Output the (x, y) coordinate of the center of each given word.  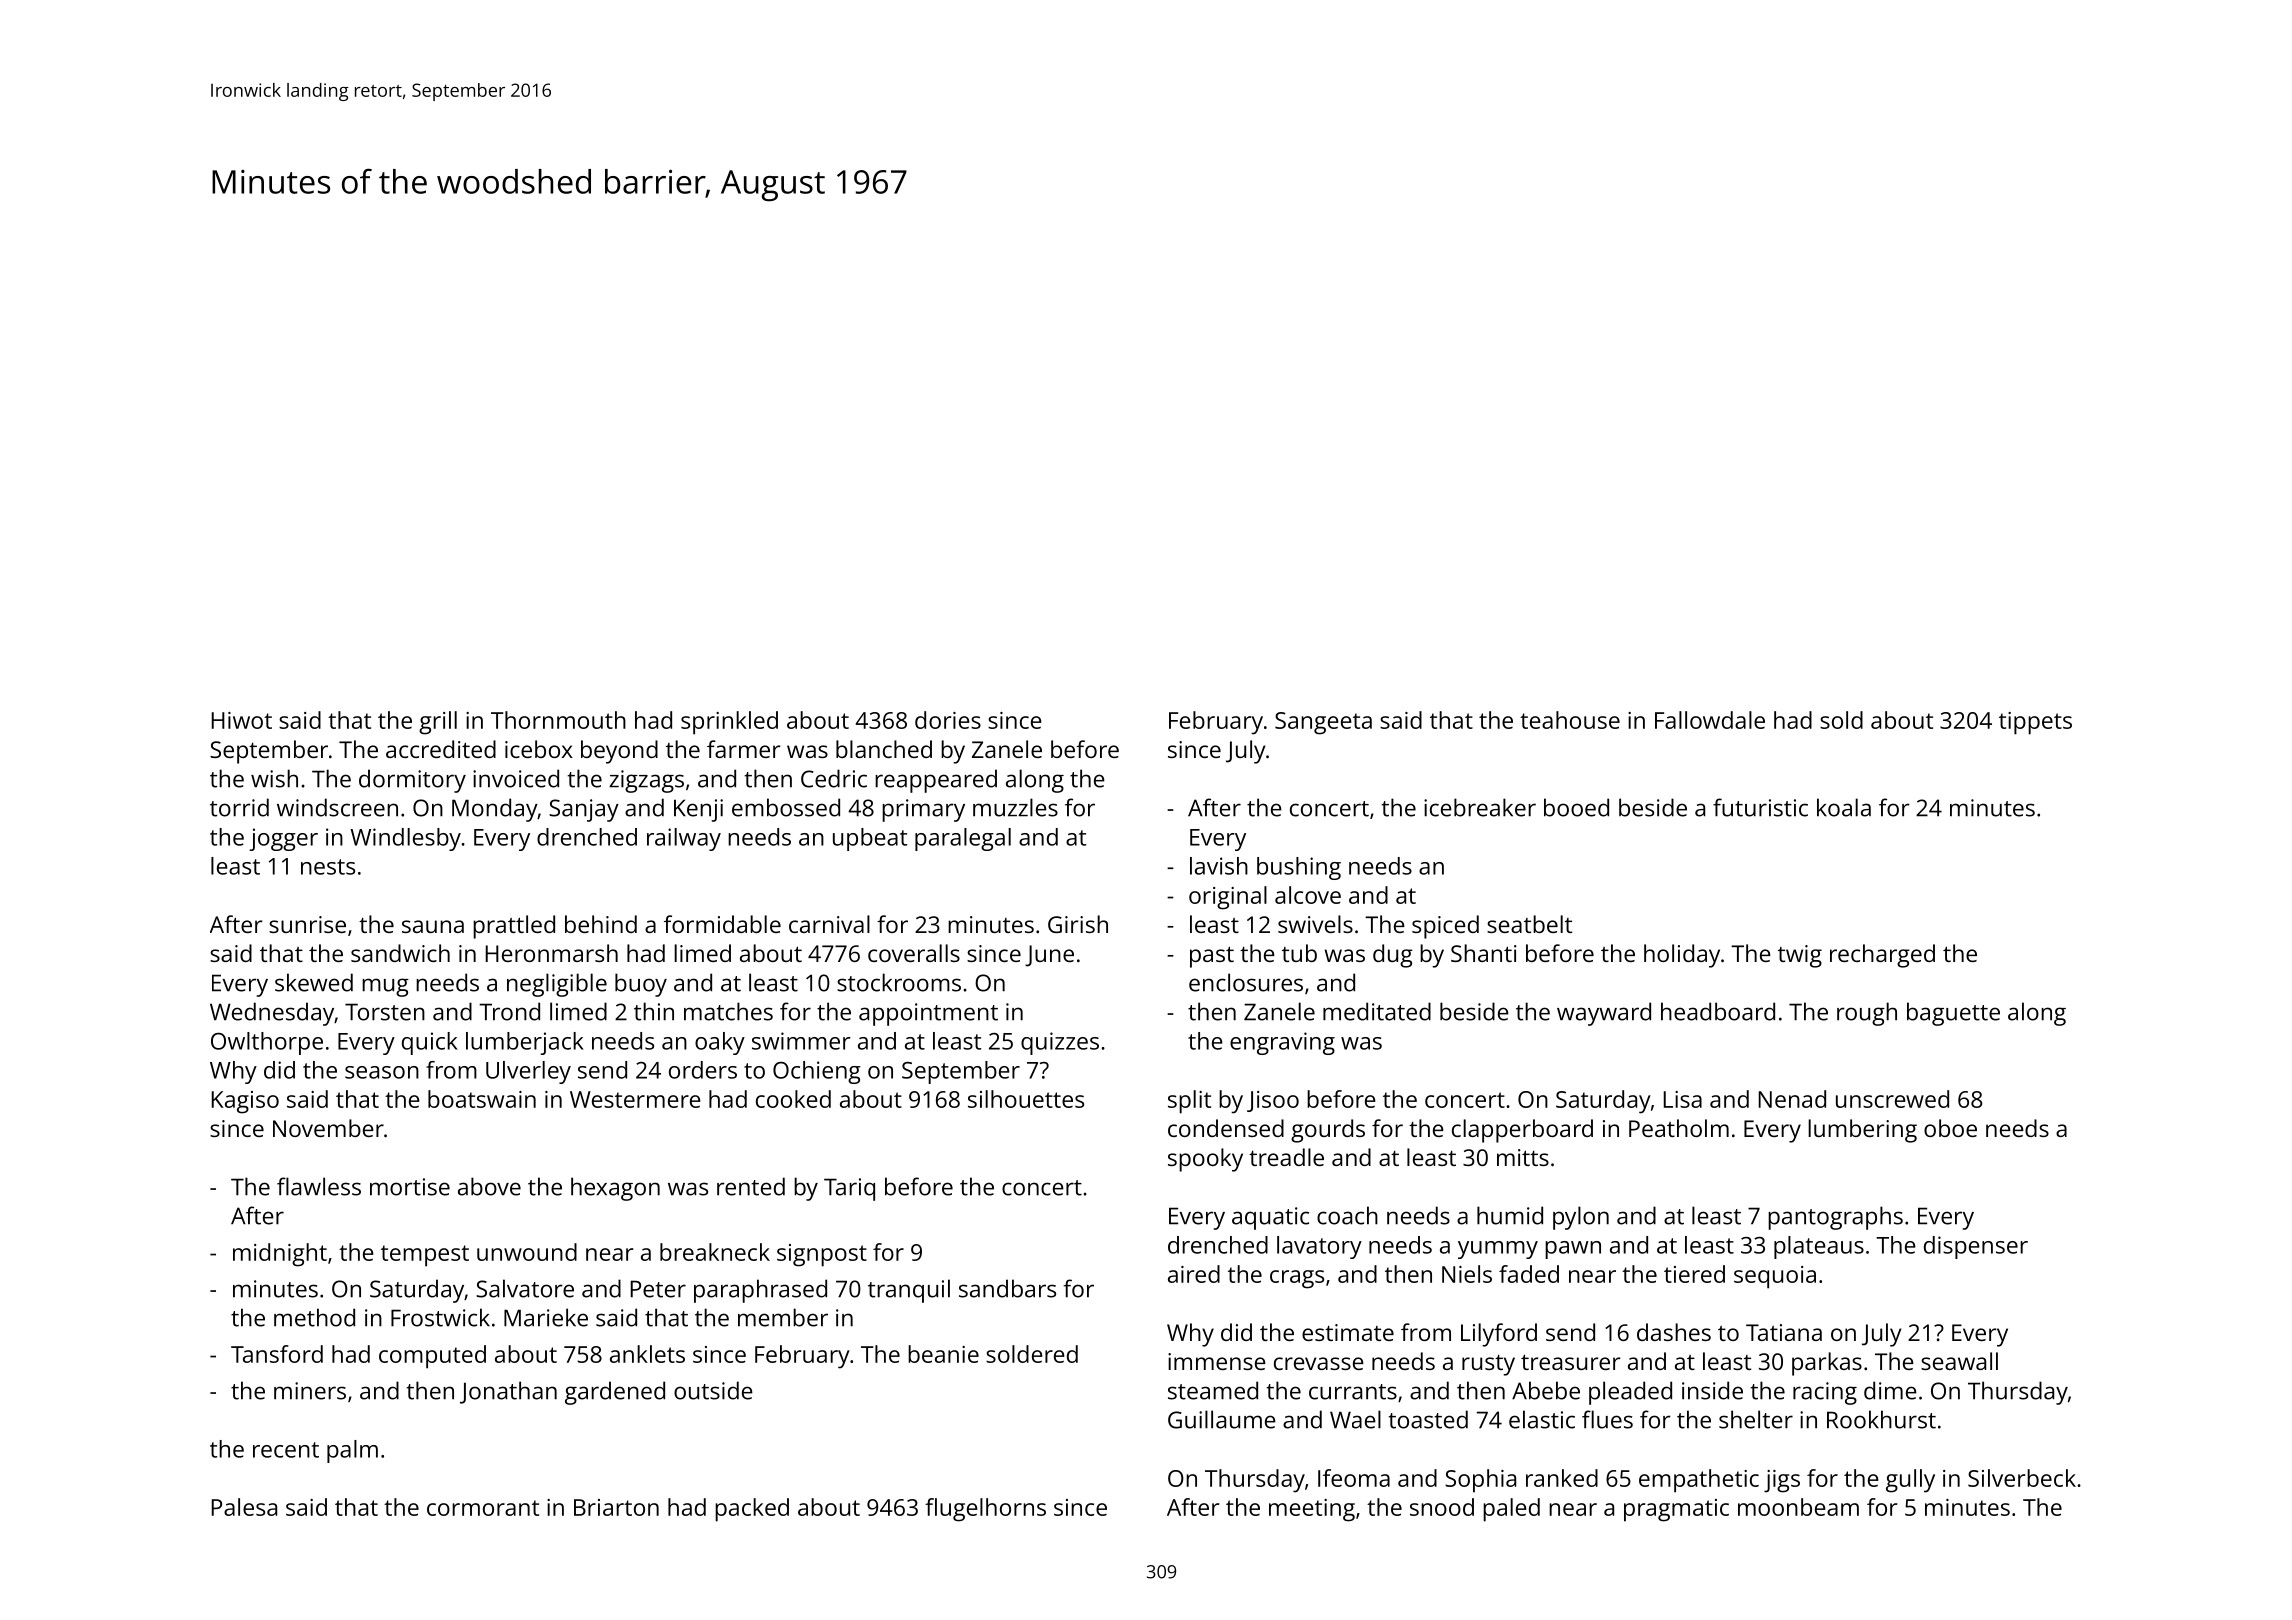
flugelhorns (985, 1510)
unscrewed (1892, 1099)
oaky (720, 1043)
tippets (2035, 723)
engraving (1282, 1043)
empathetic (1699, 1481)
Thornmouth (558, 720)
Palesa (244, 1507)
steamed (1213, 1390)
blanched (884, 749)
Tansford (277, 1354)
